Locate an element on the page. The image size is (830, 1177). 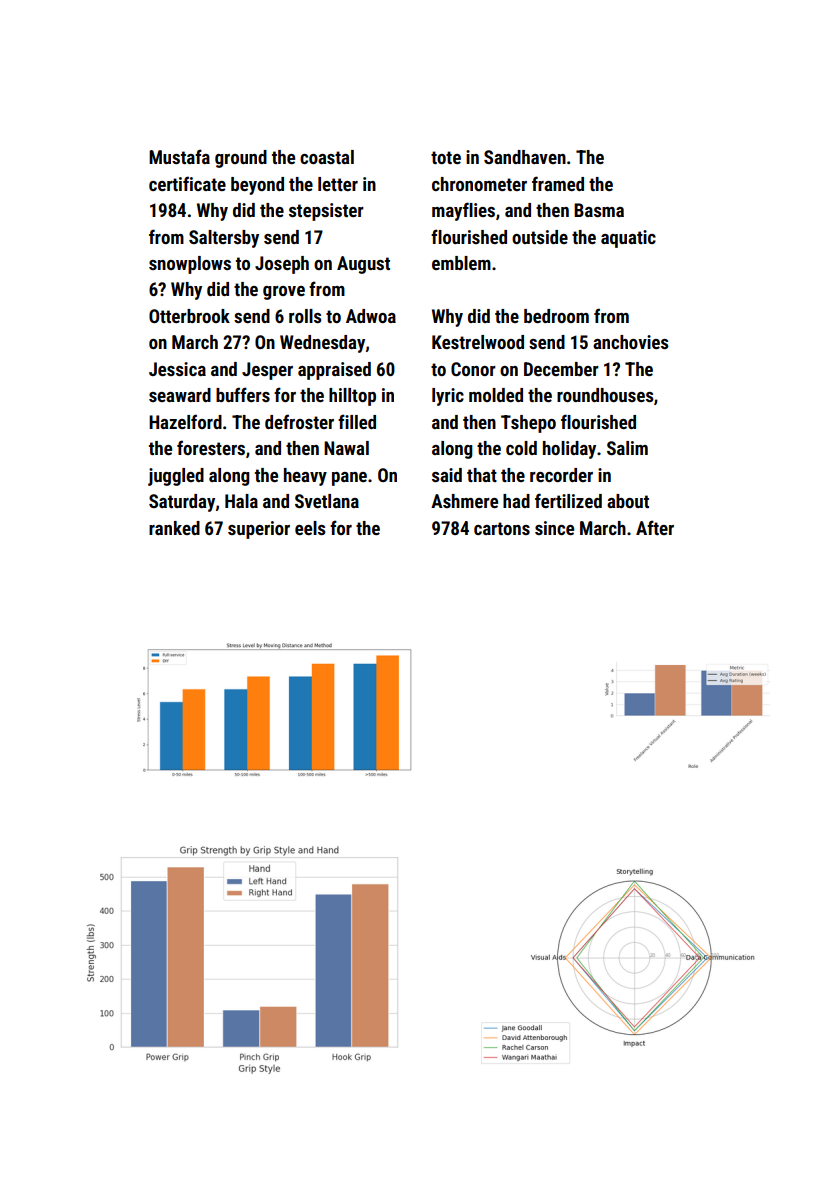
Svetlana is located at coordinates (327, 501).
